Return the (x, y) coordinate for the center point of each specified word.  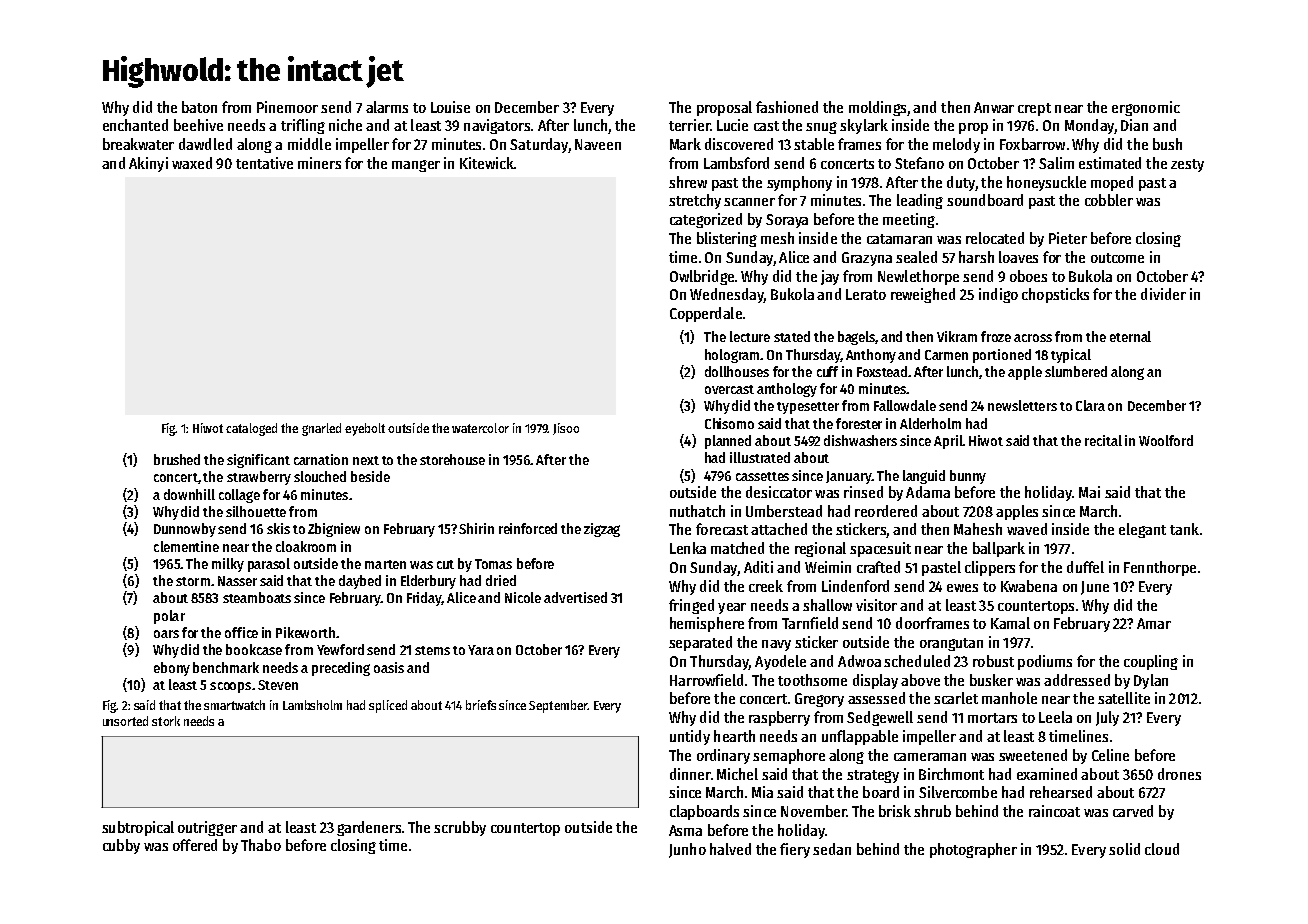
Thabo (261, 845)
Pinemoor (287, 107)
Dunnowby (185, 530)
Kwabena (1029, 586)
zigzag (602, 530)
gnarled (321, 429)
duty (961, 183)
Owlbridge (702, 277)
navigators (497, 126)
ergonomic (1146, 108)
